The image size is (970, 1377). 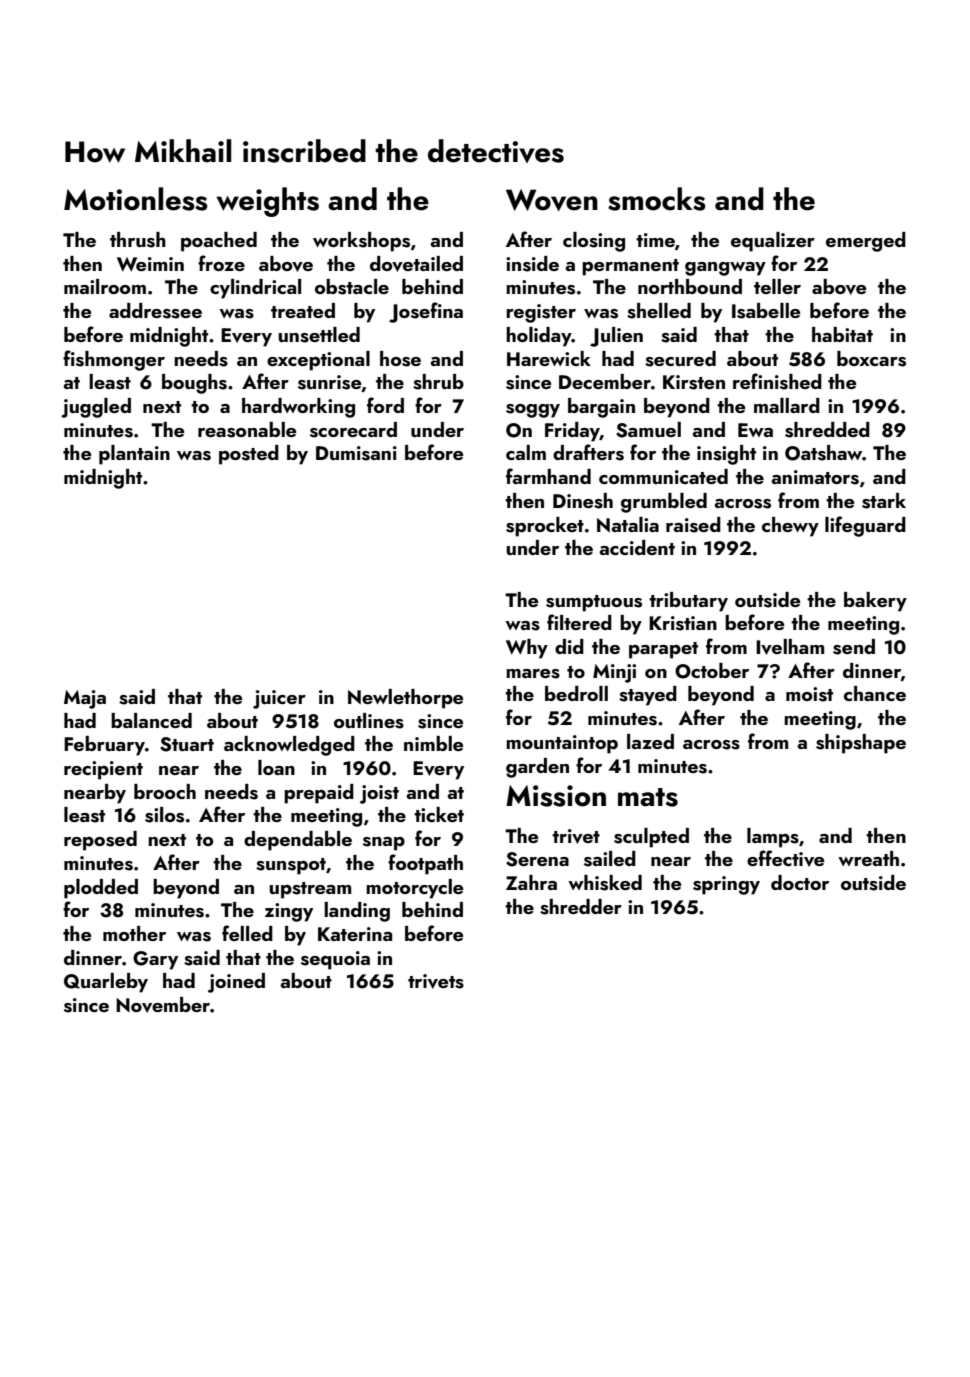 What do you see at coordinates (871, 359) in the page?
I see `boxcars` at bounding box center [871, 359].
